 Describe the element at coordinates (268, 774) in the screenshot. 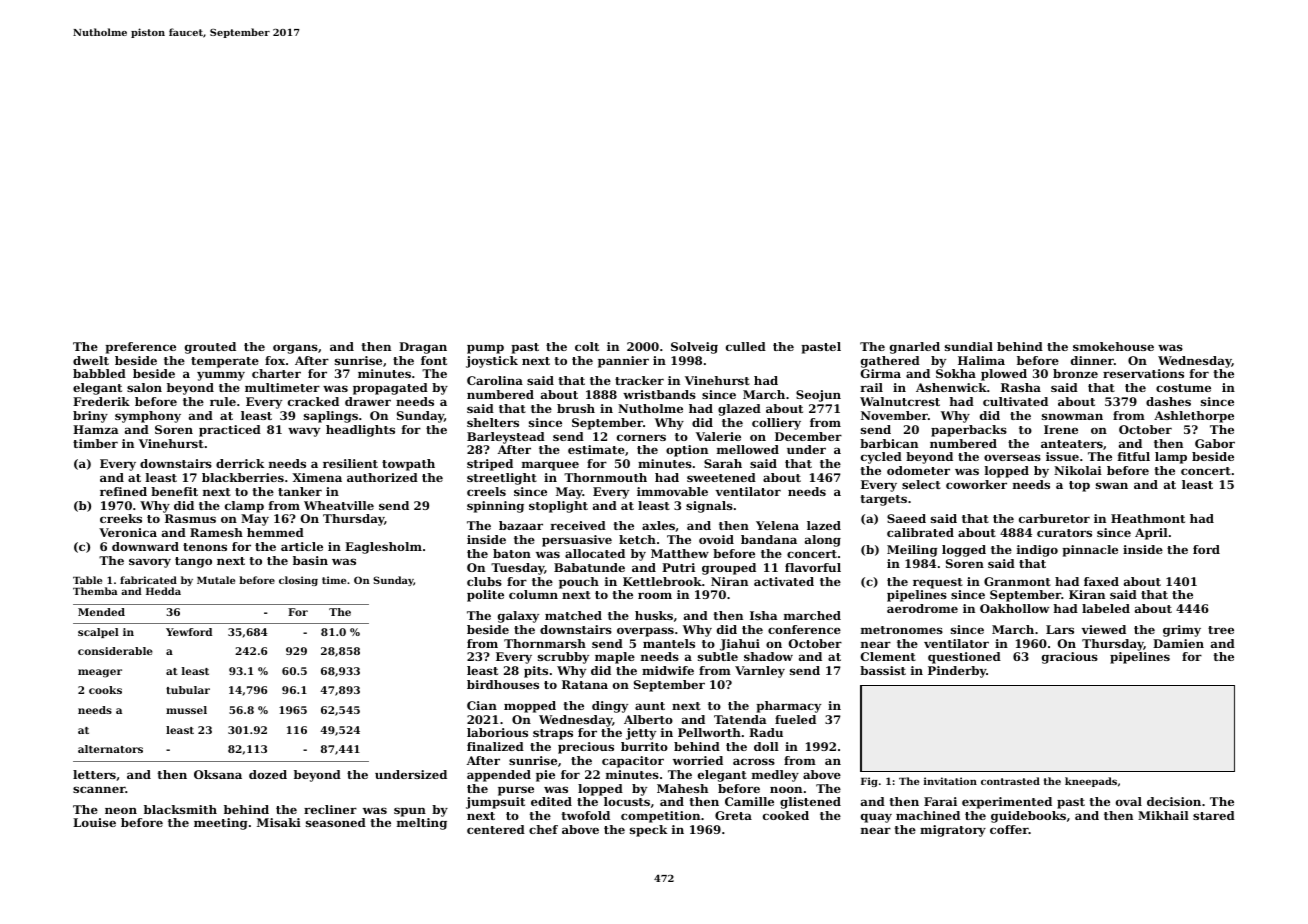

I see `dozed` at that location.
